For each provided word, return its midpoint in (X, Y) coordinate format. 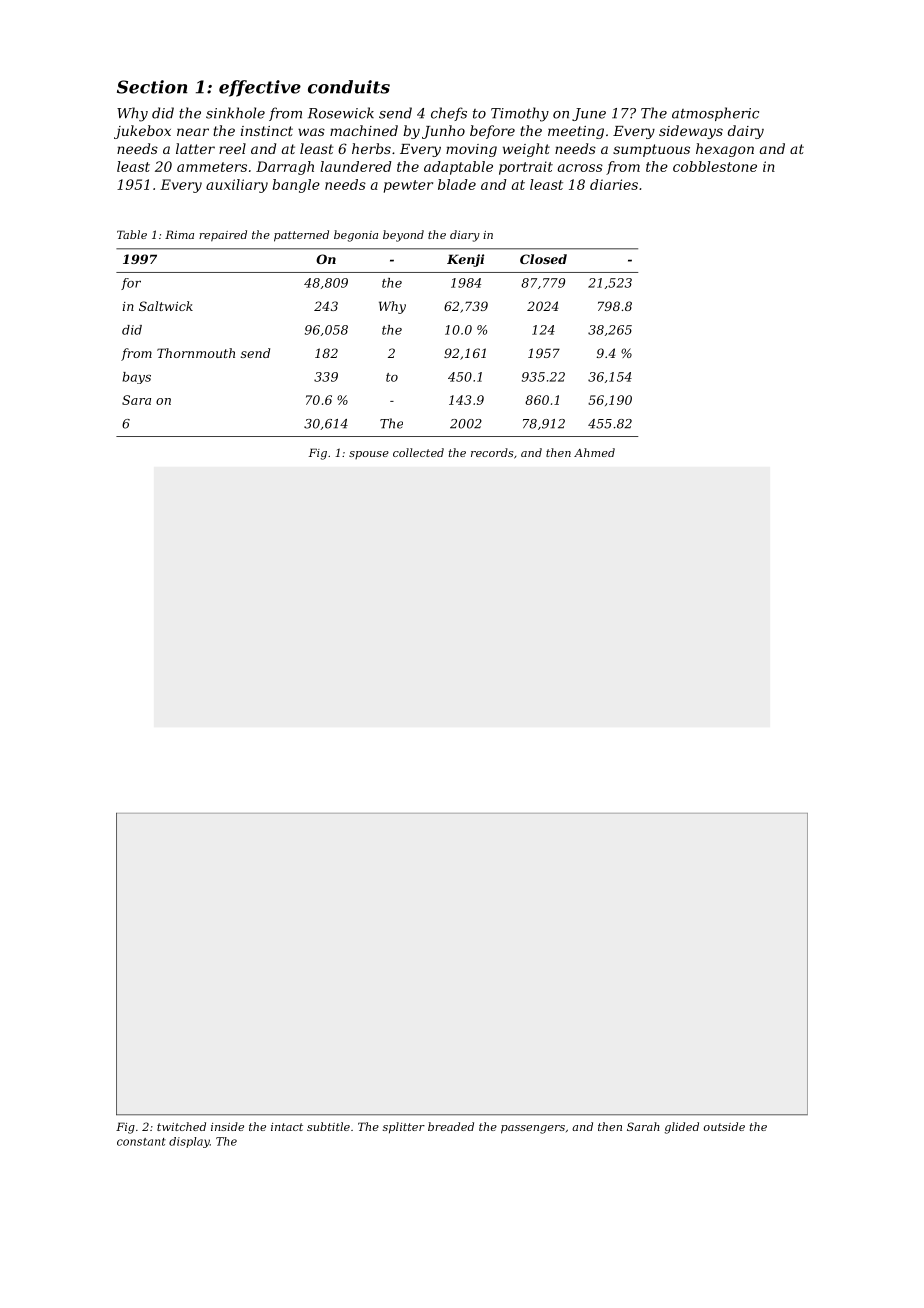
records (492, 452)
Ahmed (594, 452)
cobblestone (715, 166)
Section (152, 87)
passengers (533, 1129)
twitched (181, 1126)
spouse (369, 455)
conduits (349, 87)
